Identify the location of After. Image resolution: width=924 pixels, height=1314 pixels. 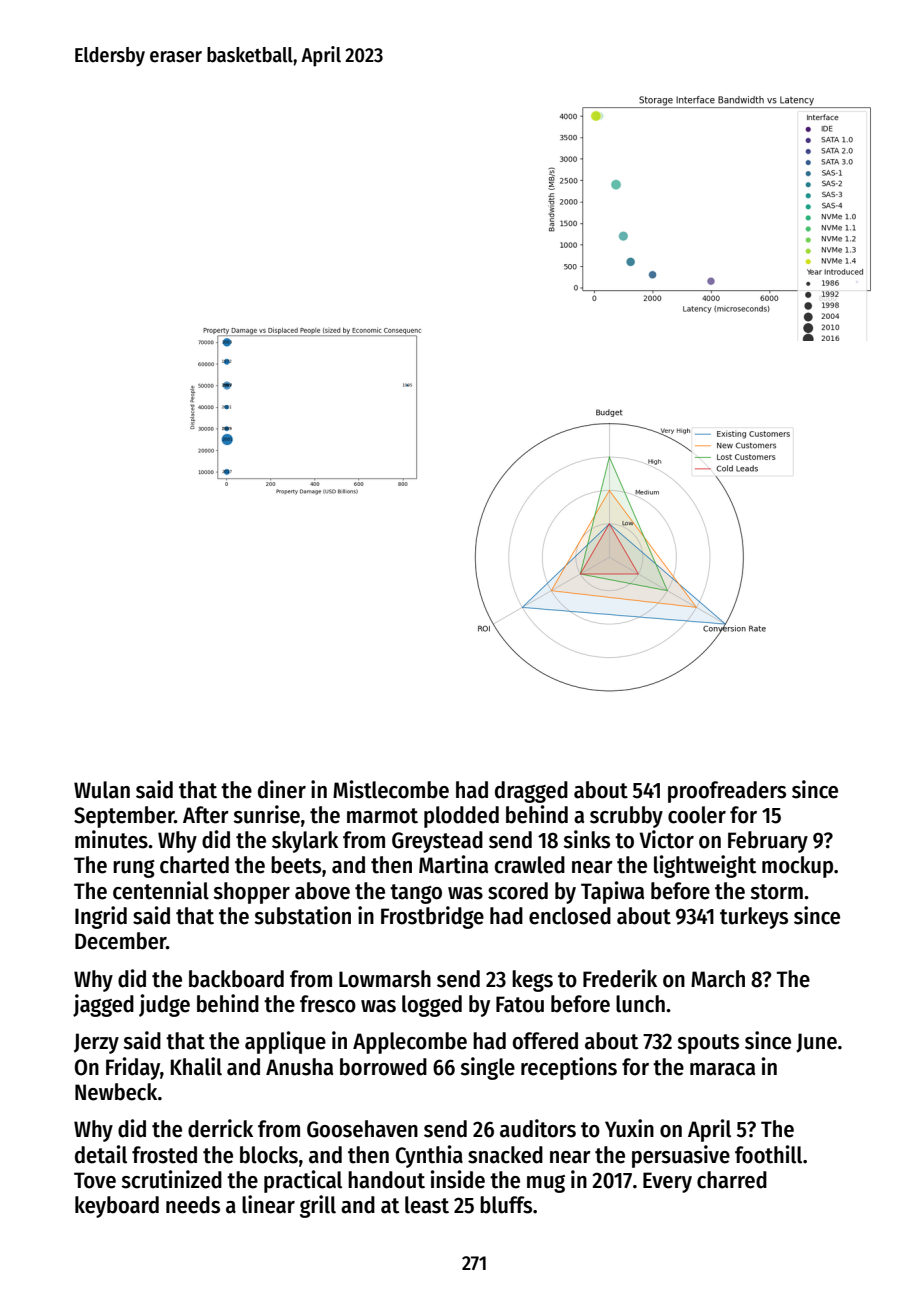
(206, 815).
